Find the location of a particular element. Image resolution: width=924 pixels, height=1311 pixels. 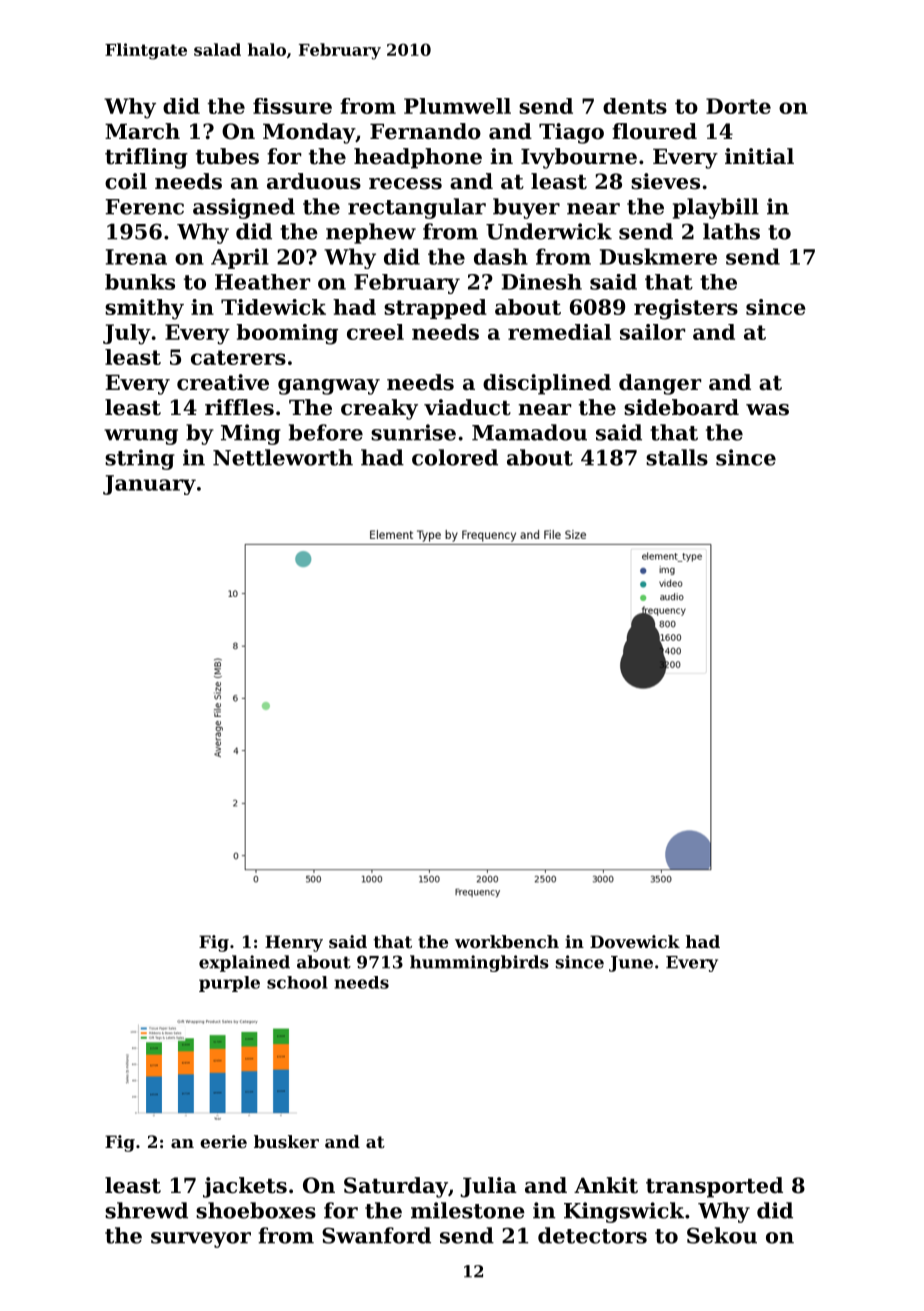

Dovewick is located at coordinates (635, 941).
